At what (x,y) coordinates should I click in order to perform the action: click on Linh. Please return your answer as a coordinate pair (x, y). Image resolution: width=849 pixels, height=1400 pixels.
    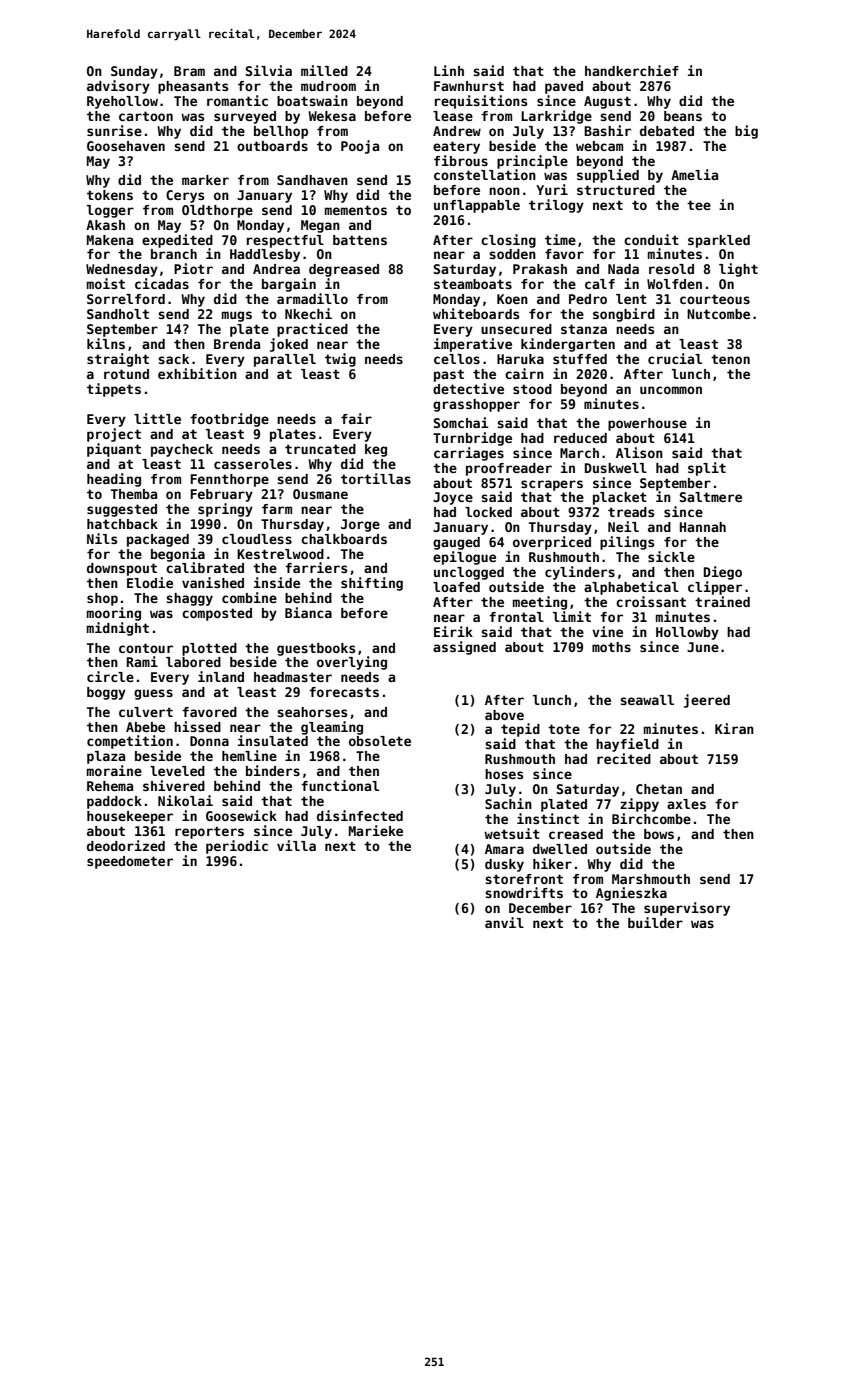
    Looking at the image, I should click on (449, 70).
